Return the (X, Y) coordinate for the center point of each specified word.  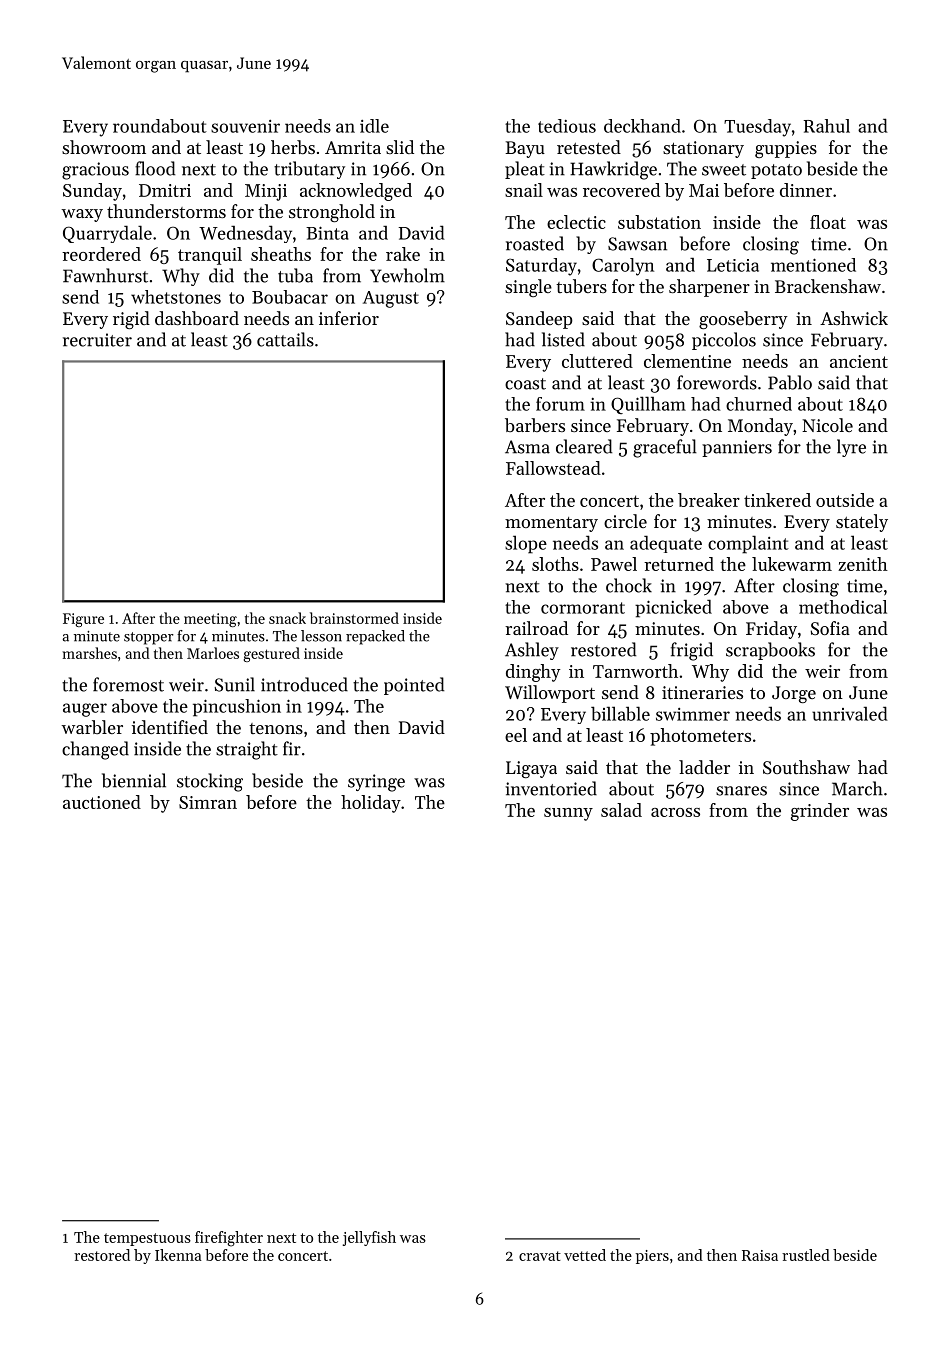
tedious (567, 126)
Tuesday (757, 128)
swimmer (693, 714)
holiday (371, 804)
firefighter (229, 1239)
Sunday (92, 192)
